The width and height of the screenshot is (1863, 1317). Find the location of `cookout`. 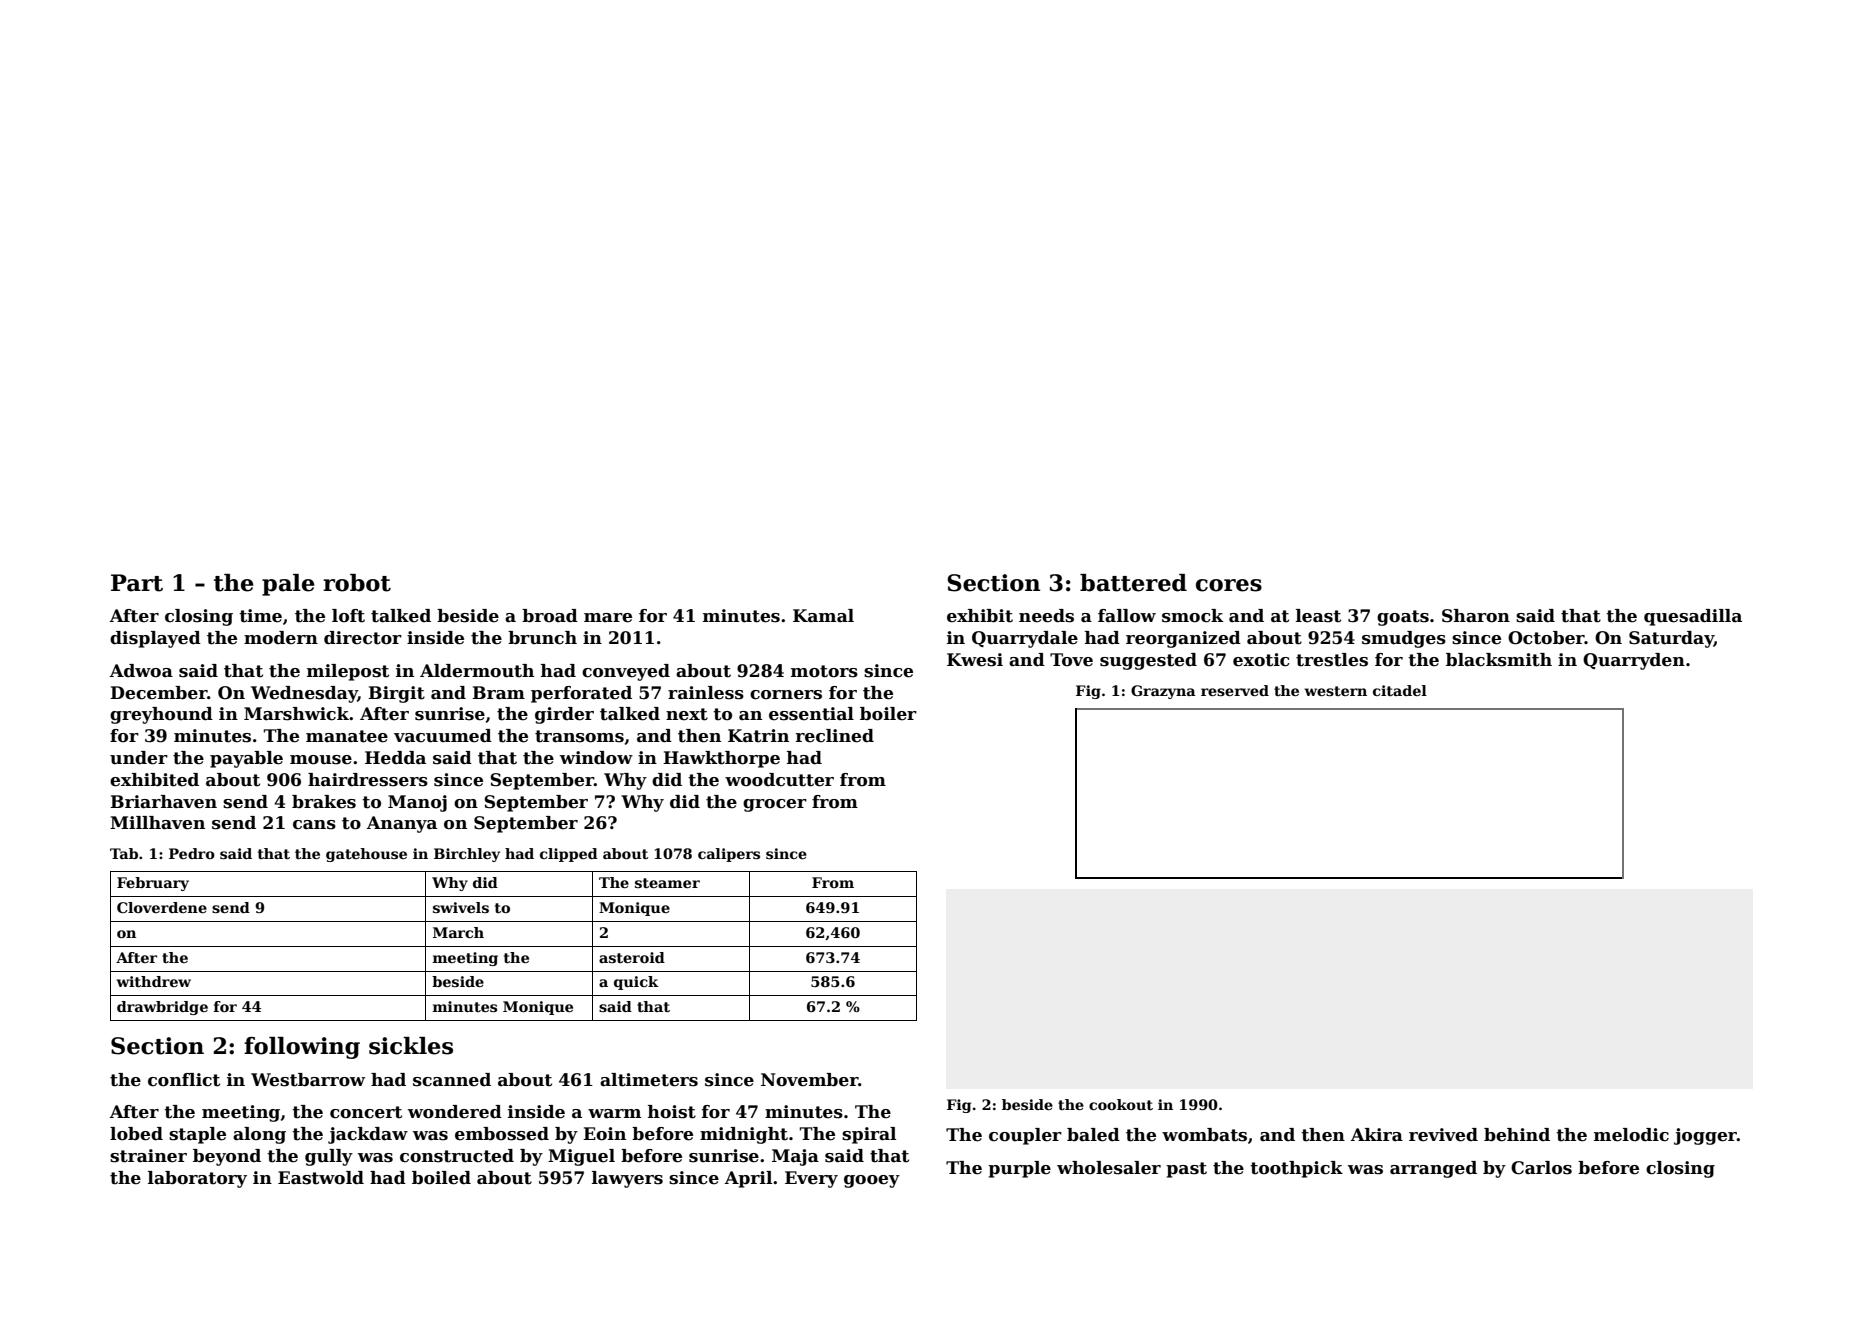

cookout is located at coordinates (1121, 1104).
